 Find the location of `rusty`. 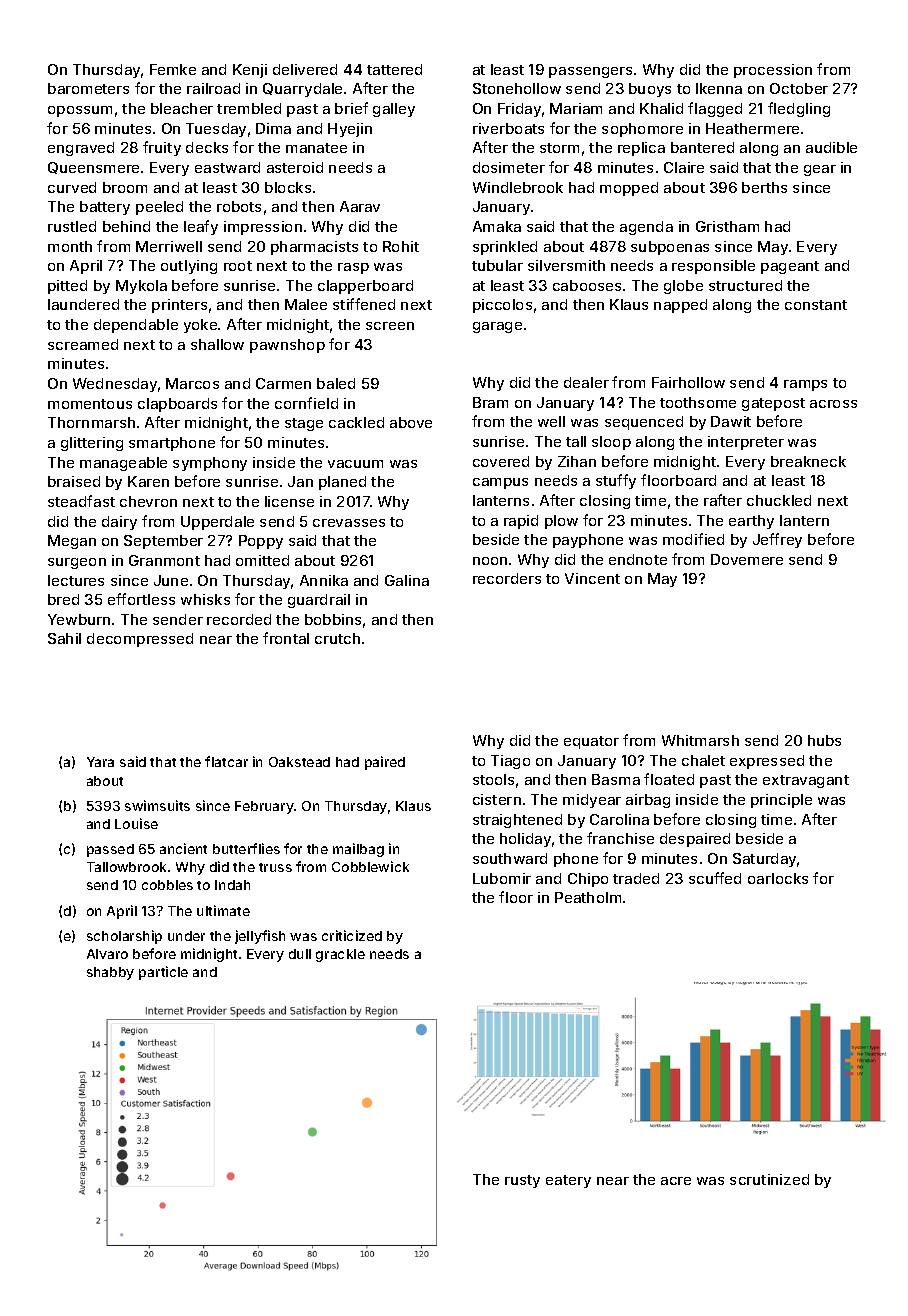

rusty is located at coordinates (522, 1181).
